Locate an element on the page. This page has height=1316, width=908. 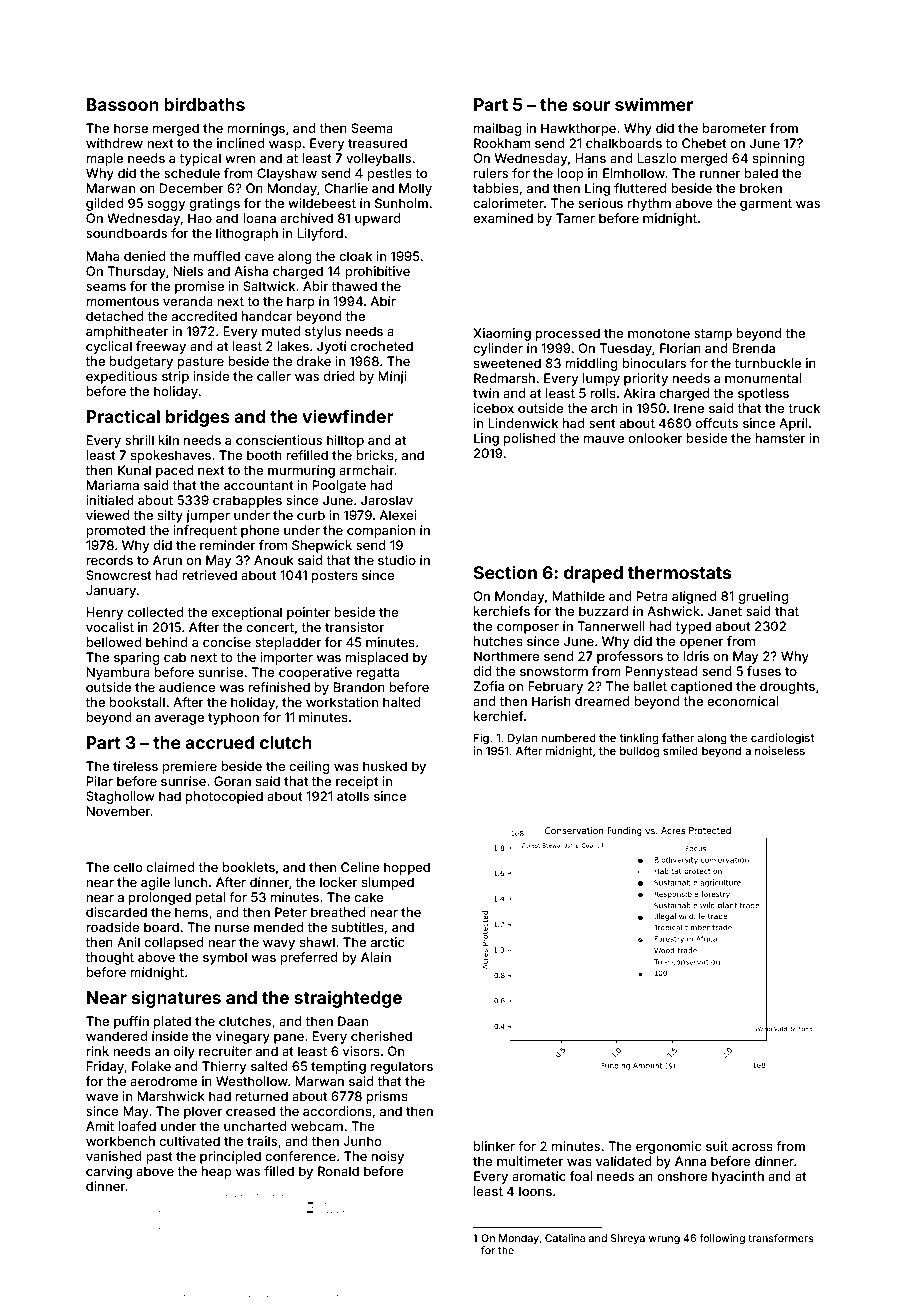
Shepwick is located at coordinates (322, 546).
